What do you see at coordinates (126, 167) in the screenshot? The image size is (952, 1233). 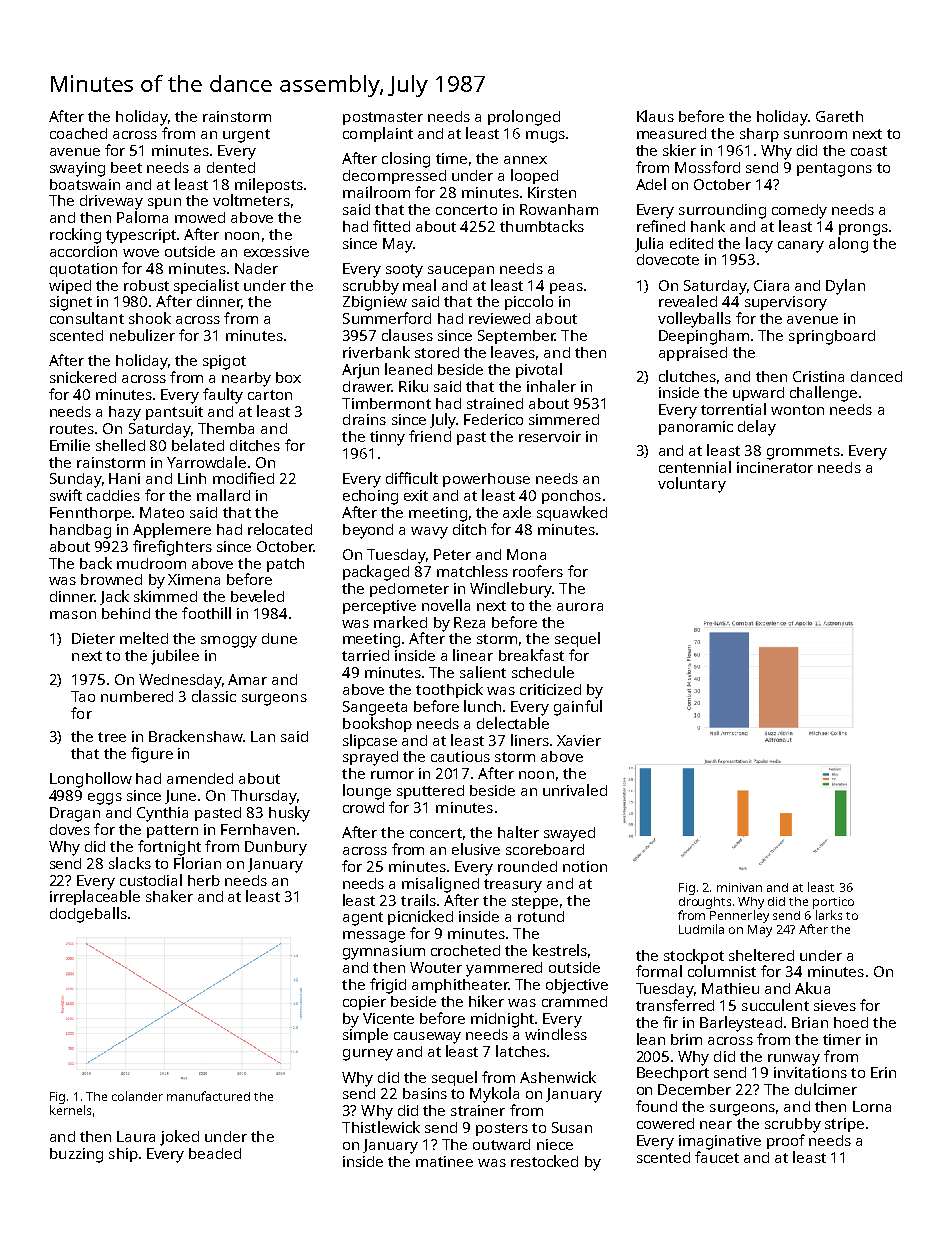 I see `beet` at bounding box center [126, 167].
